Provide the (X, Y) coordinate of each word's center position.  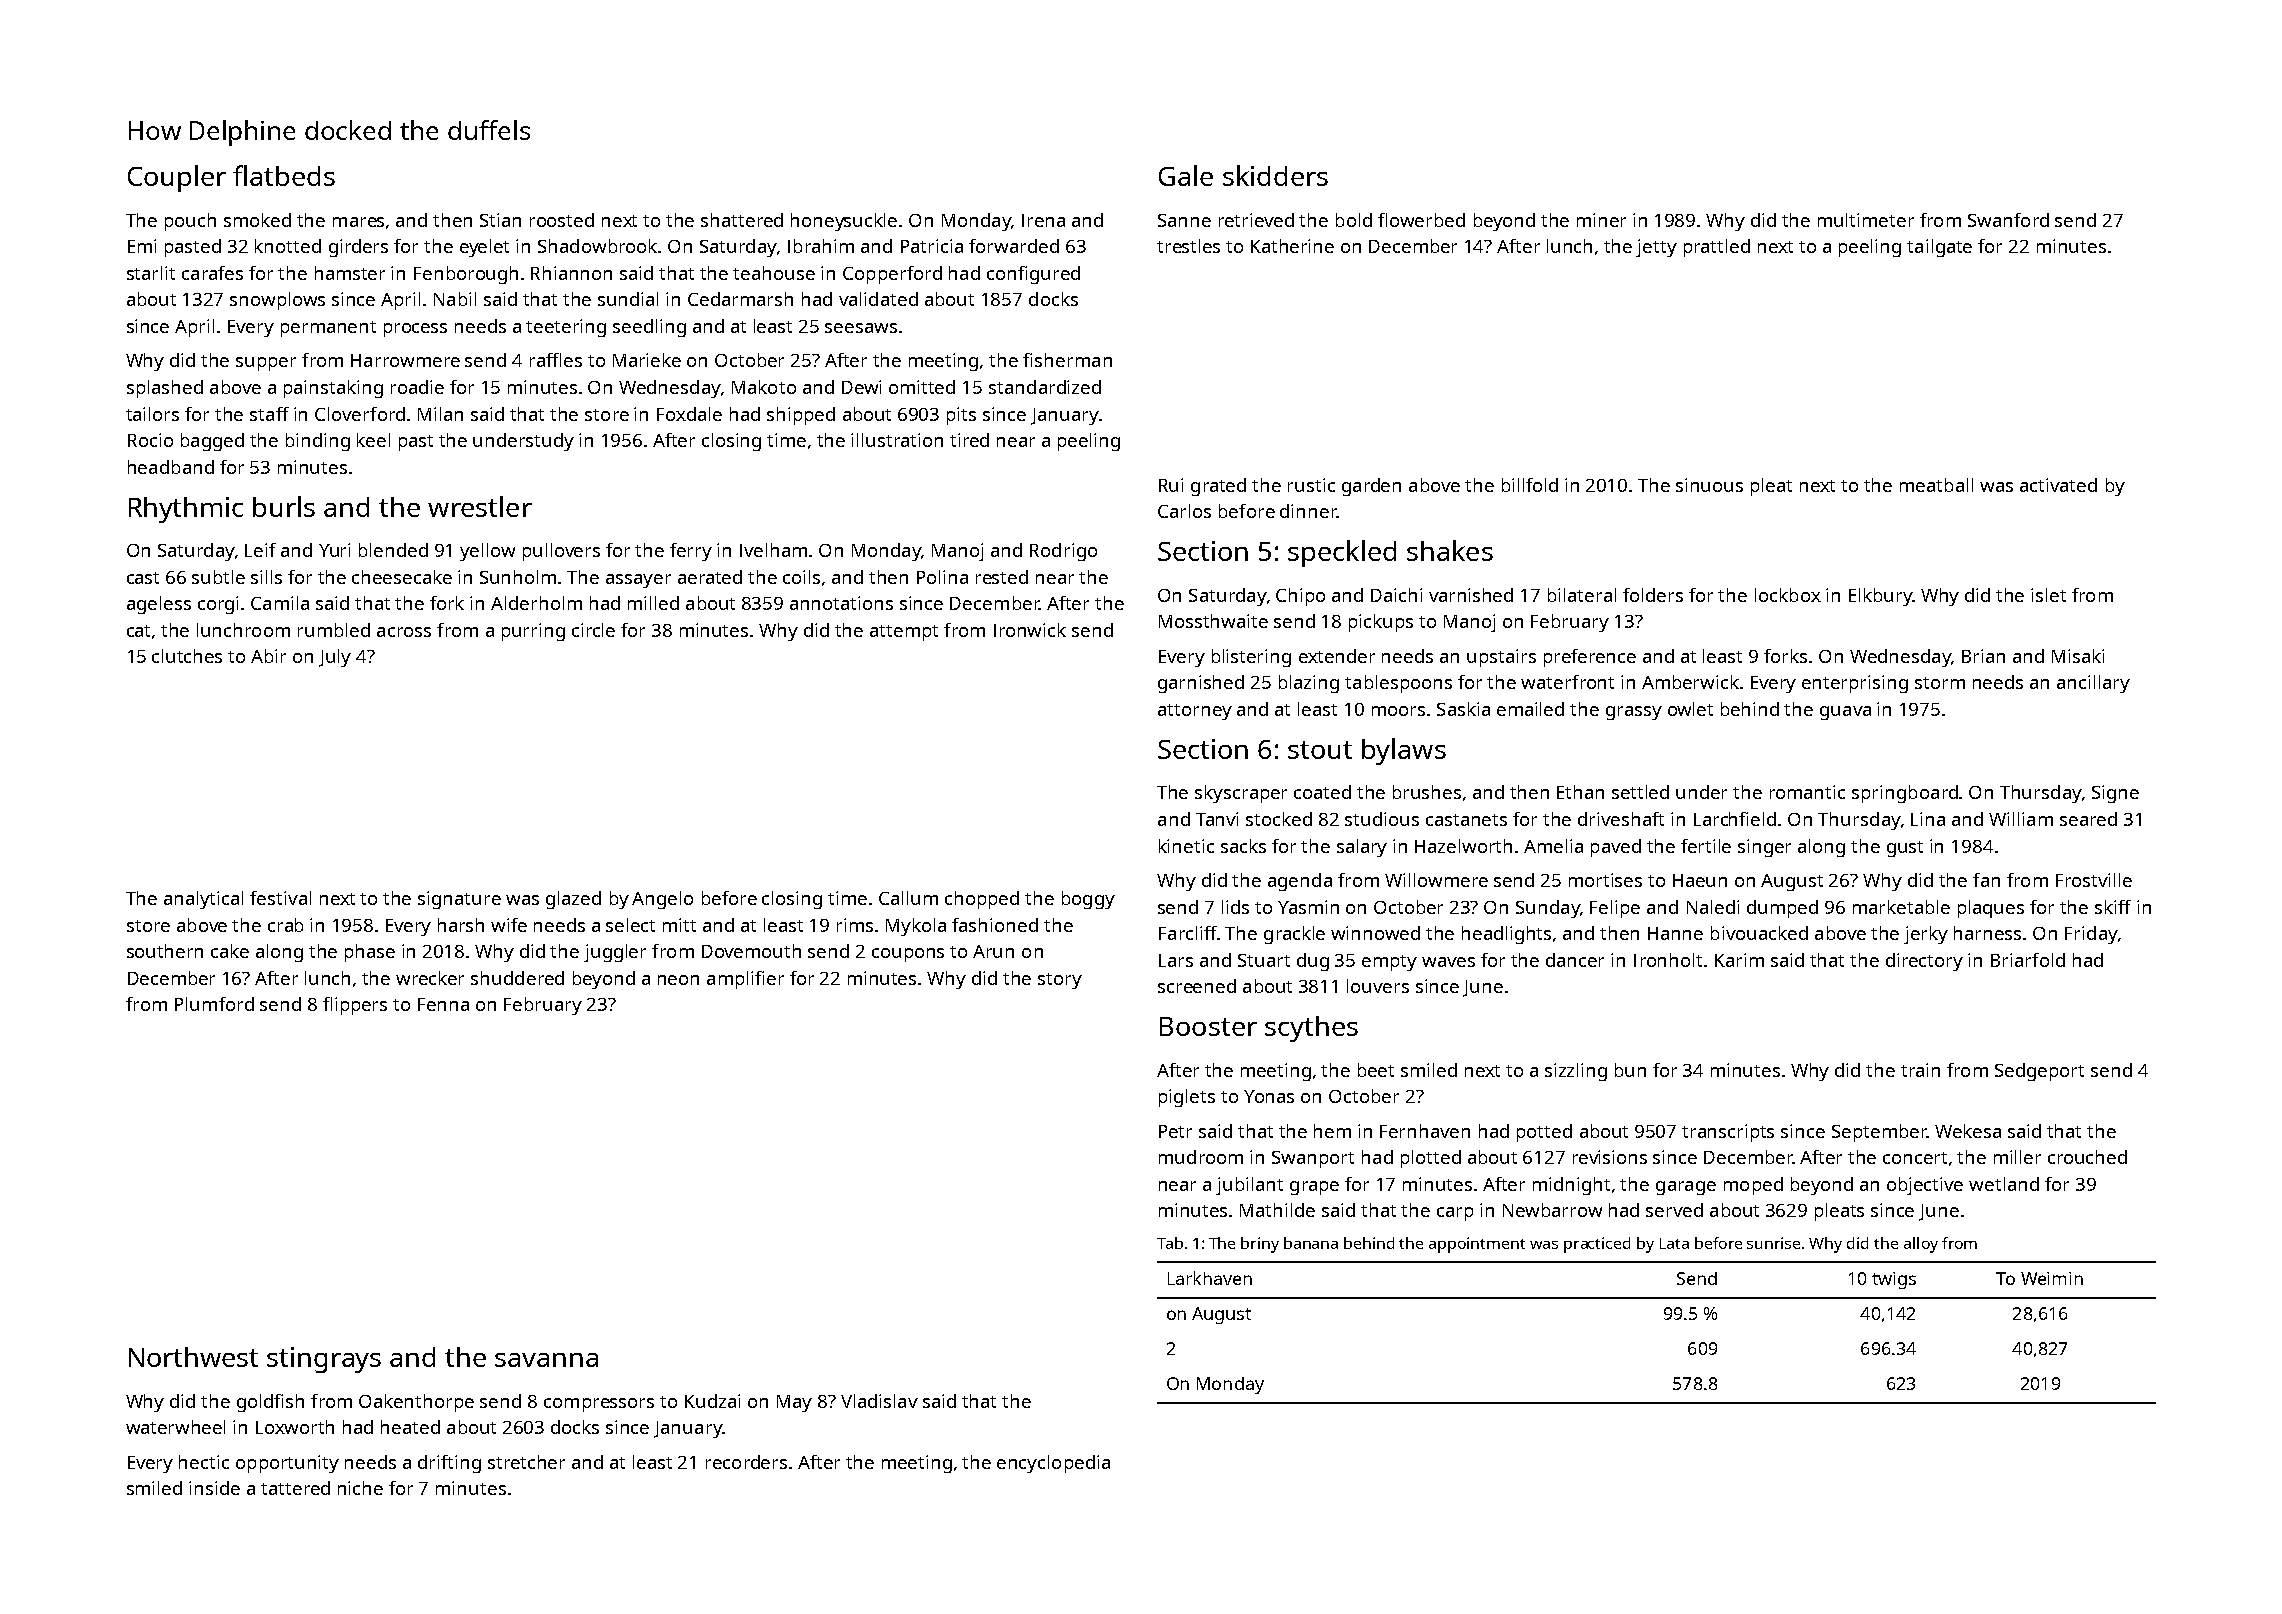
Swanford (2008, 220)
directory (1924, 962)
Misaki (2078, 656)
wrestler (480, 506)
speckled (1342, 553)
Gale (1186, 175)
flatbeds (284, 175)
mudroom (1201, 1157)
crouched (2087, 1157)
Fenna (443, 1004)
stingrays (324, 1360)
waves (1448, 962)
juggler (615, 953)
